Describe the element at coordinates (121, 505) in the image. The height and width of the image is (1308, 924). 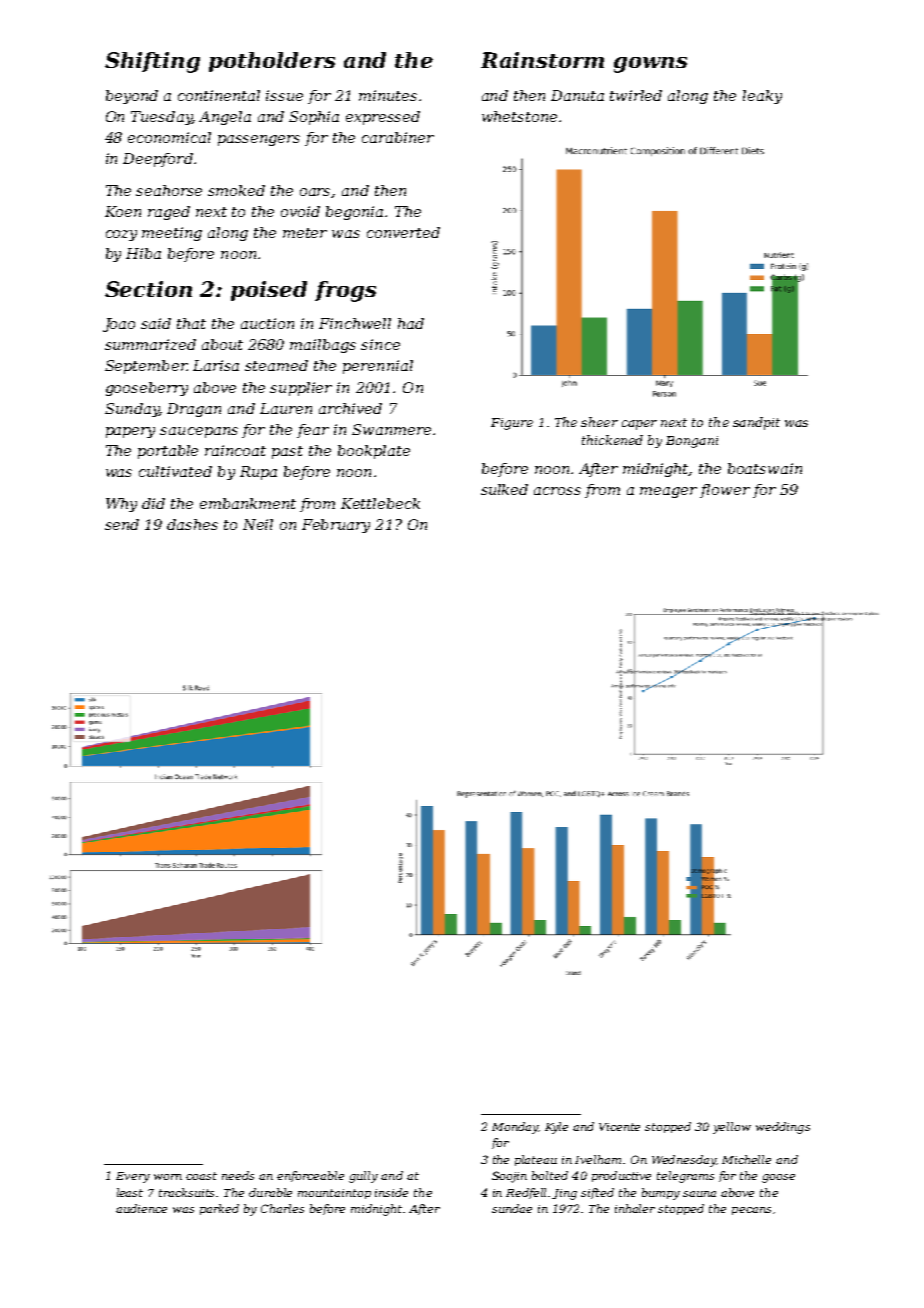
I see `Why` at that location.
